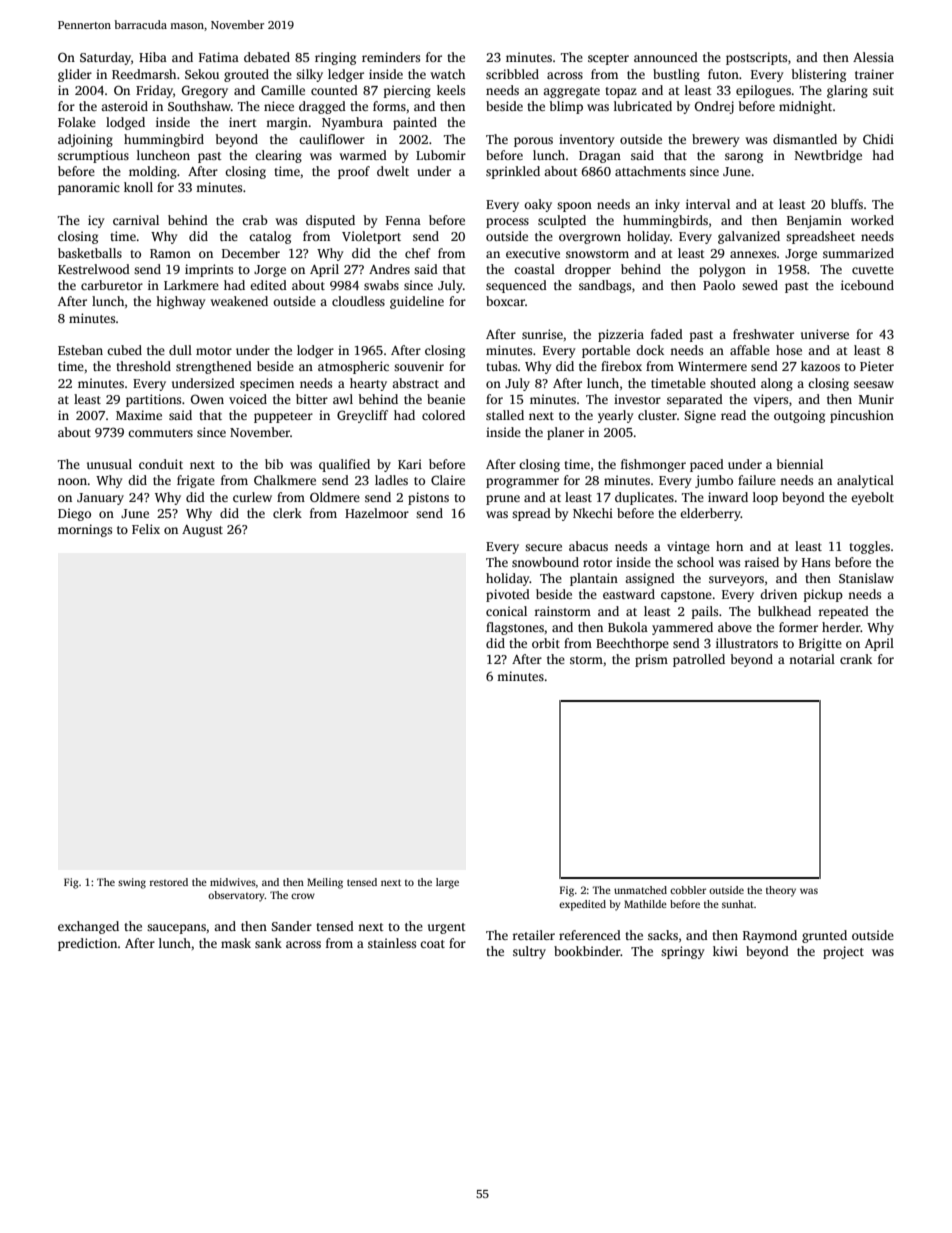  Describe the element at coordinates (85, 530) in the screenshot. I see `mornings` at that location.
